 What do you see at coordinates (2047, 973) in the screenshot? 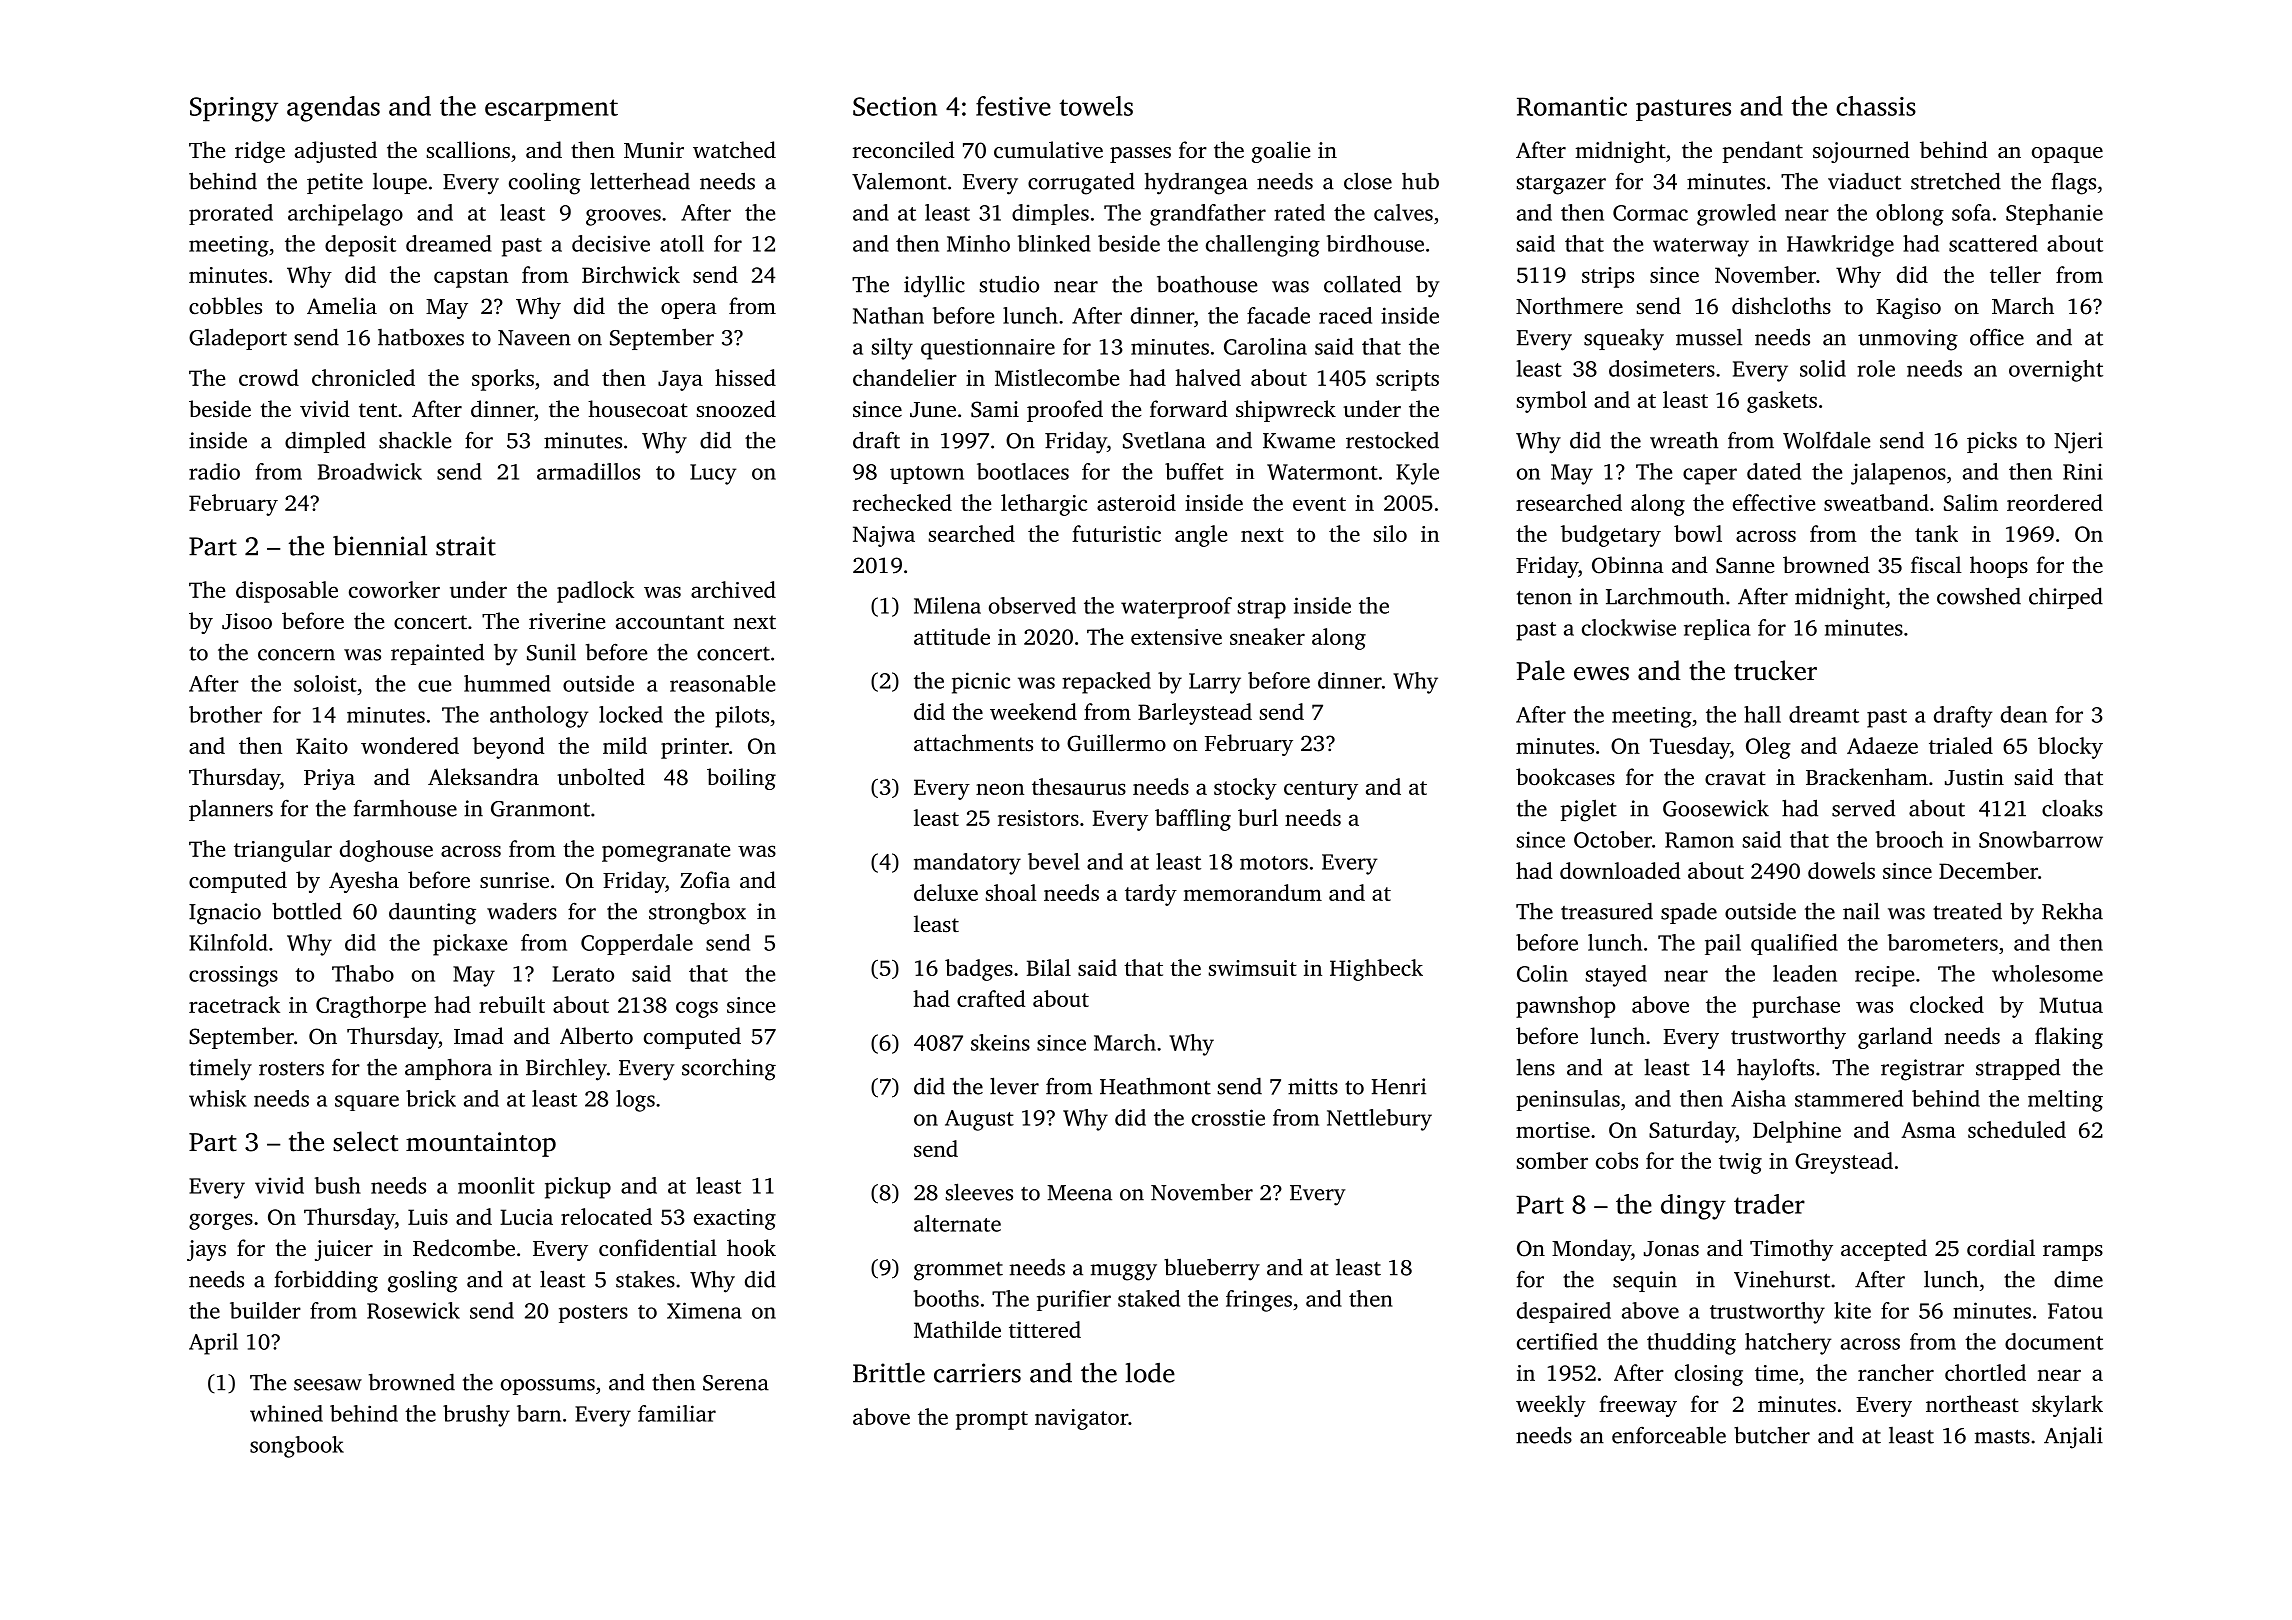
I see `wholesome` at bounding box center [2047, 973].
